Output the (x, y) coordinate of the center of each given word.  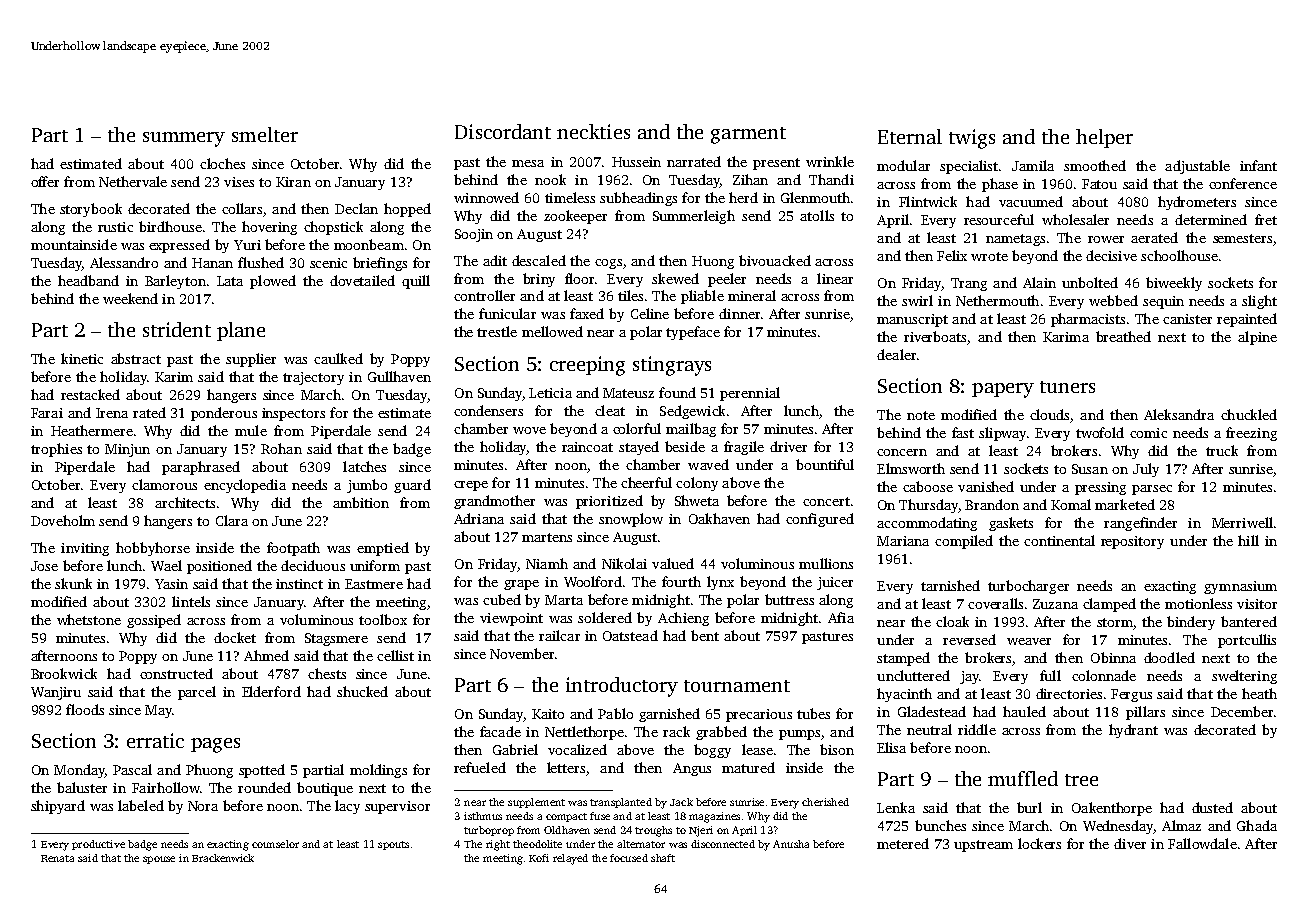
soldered (605, 617)
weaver (1029, 641)
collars (242, 208)
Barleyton (175, 282)
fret (1266, 219)
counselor (275, 844)
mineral (752, 295)
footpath (293, 549)
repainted (1247, 320)
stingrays (672, 366)
